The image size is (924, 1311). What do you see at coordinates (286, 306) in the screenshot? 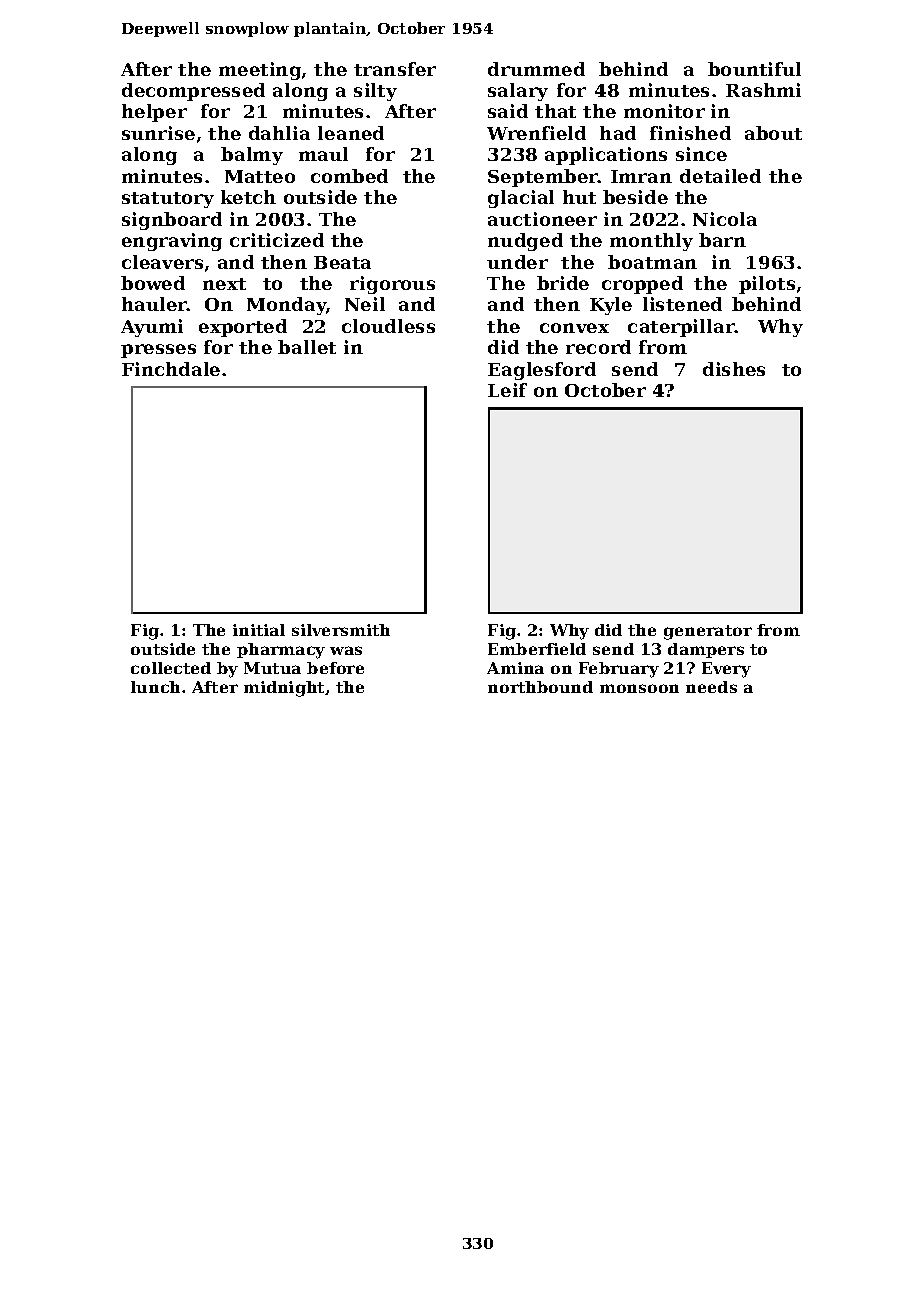
I see `Monday` at bounding box center [286, 306].
